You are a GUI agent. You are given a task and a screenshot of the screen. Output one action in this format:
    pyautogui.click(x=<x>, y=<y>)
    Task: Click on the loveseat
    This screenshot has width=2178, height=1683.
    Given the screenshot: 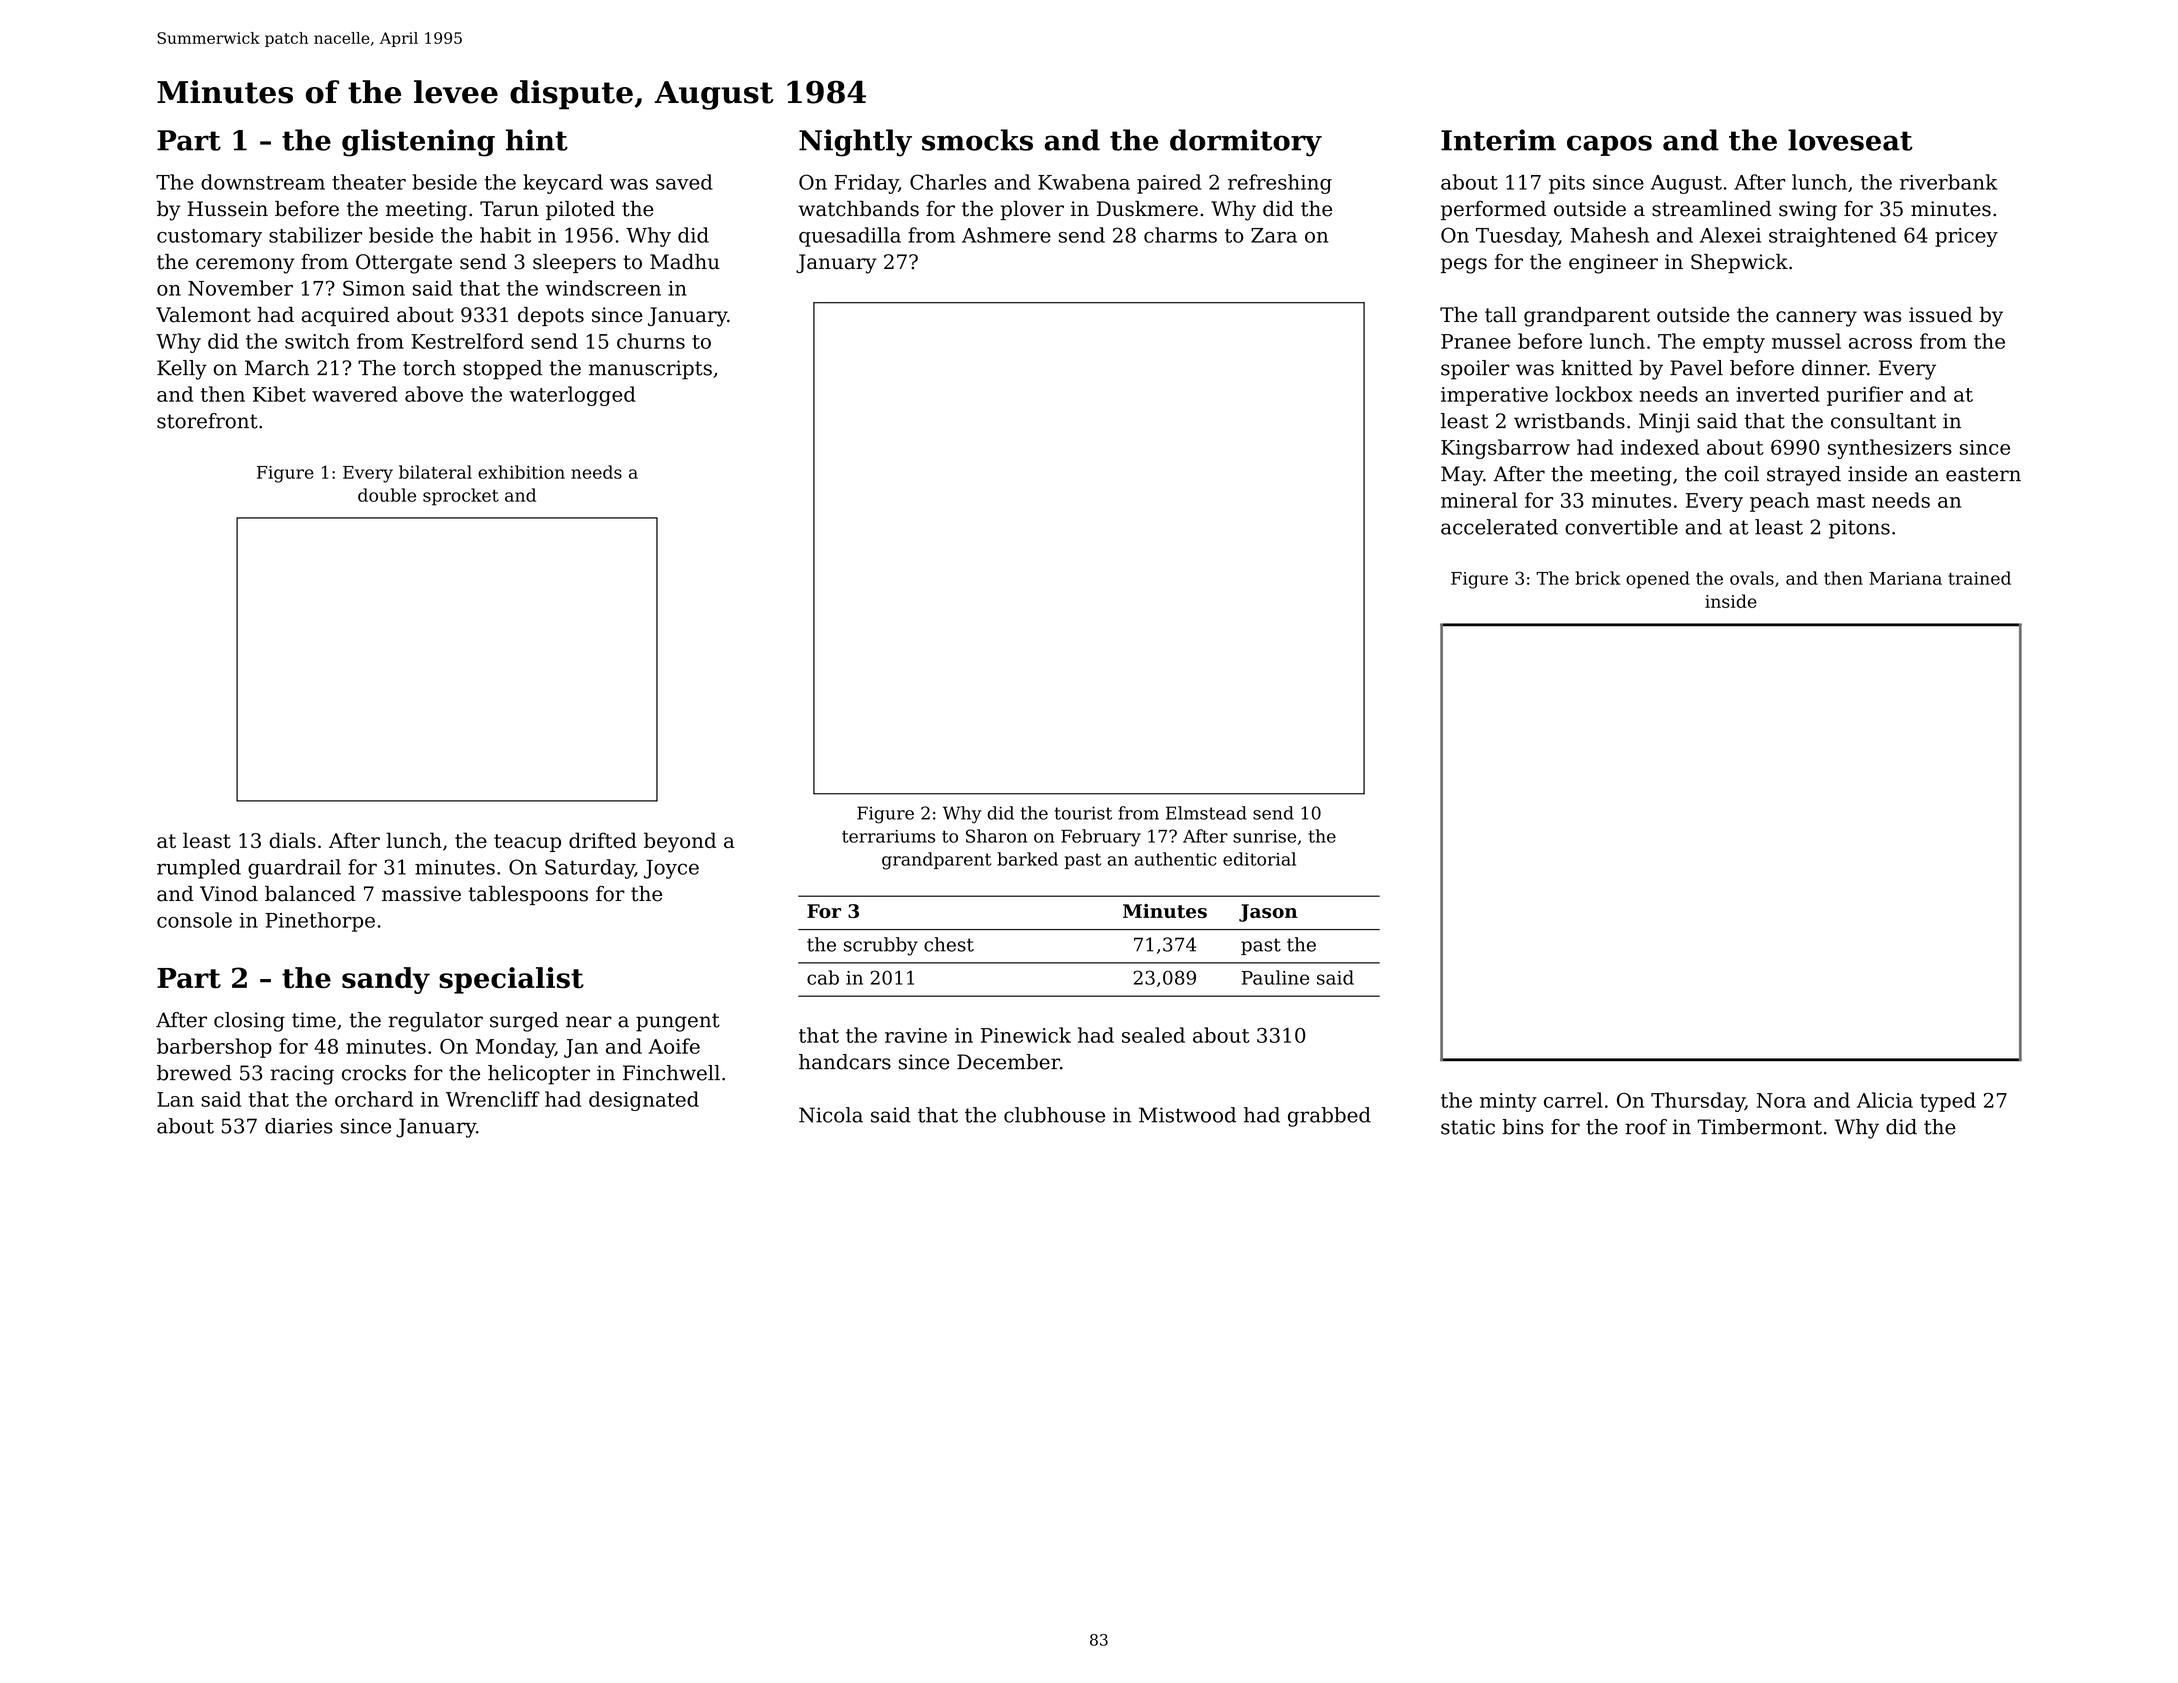 What is the action you would take?
    pyautogui.click(x=1850, y=140)
